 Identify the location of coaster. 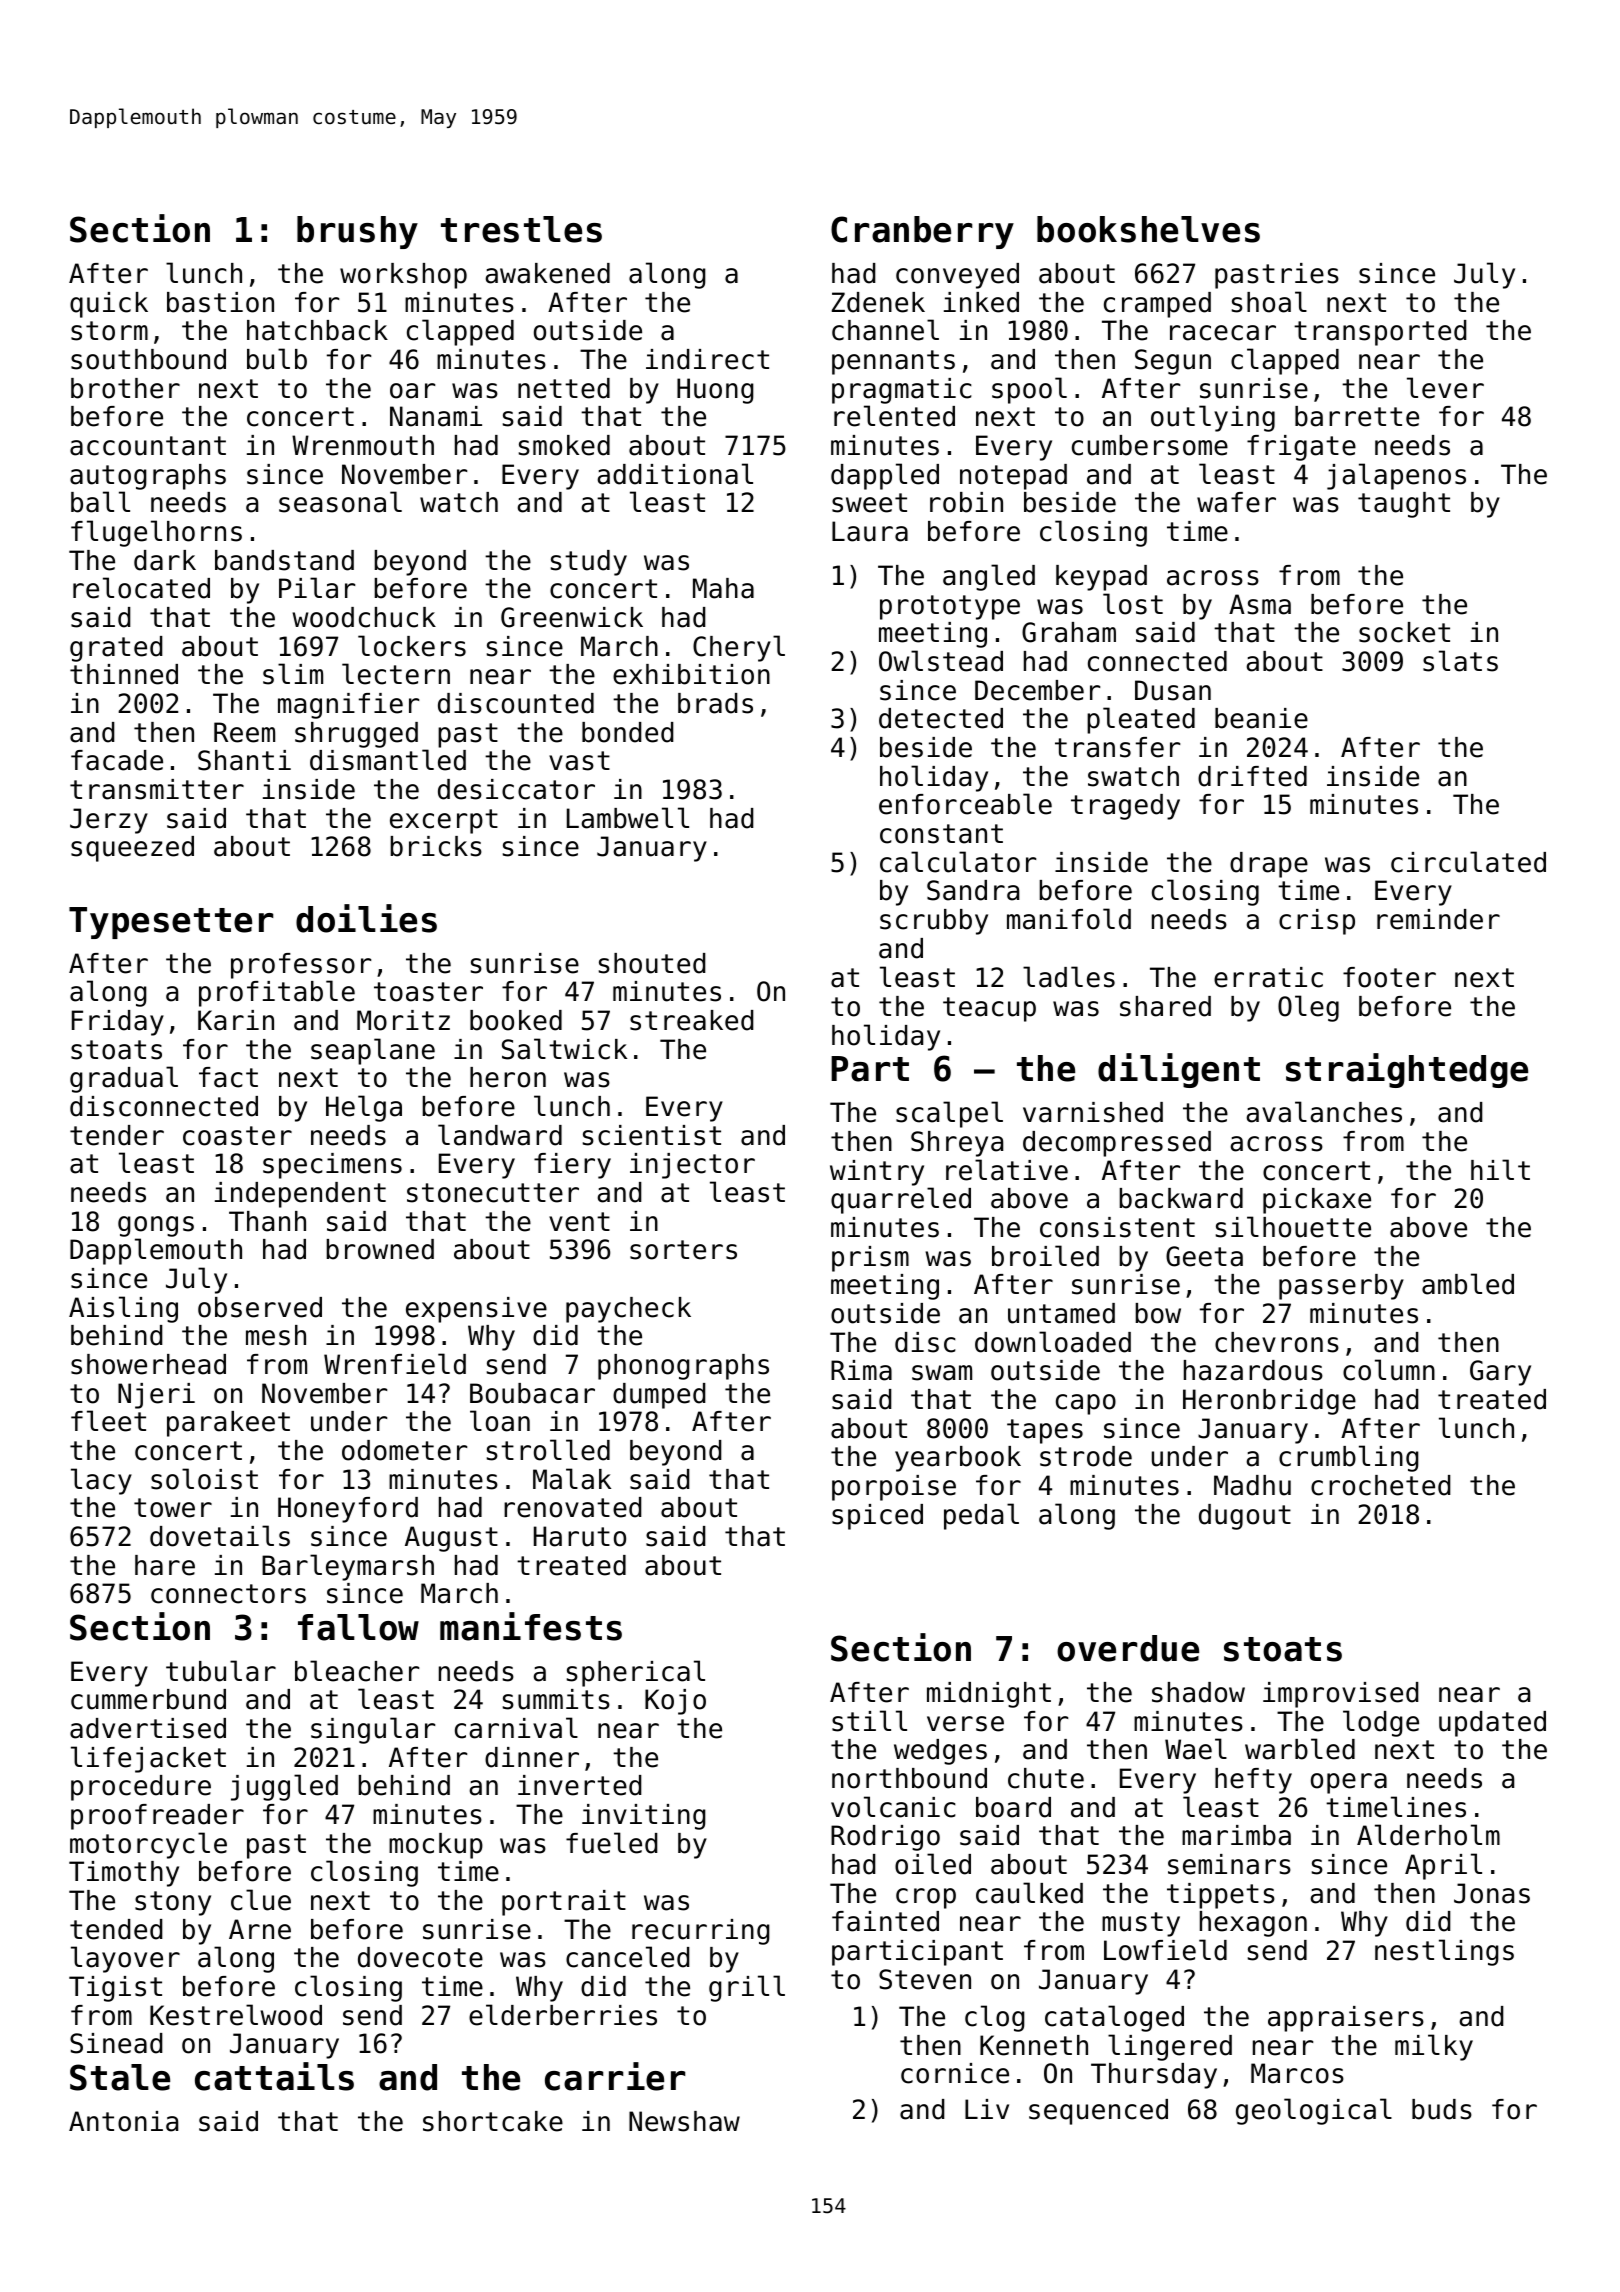
(237, 1136).
